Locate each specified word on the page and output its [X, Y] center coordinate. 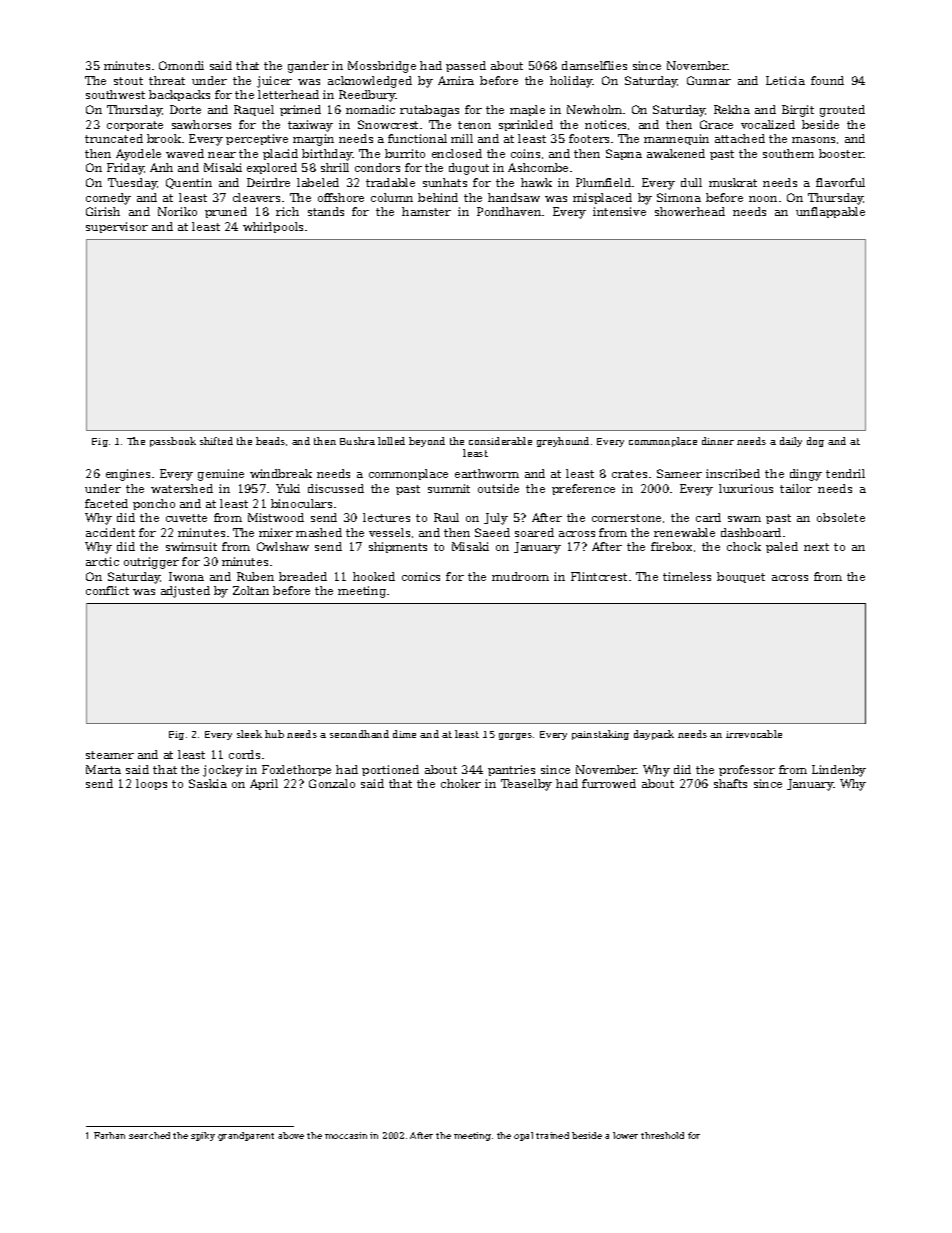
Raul [446, 517]
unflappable [830, 212]
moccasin [346, 1135]
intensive [619, 211]
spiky [203, 1136]
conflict [107, 590]
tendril [845, 473]
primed [300, 110]
